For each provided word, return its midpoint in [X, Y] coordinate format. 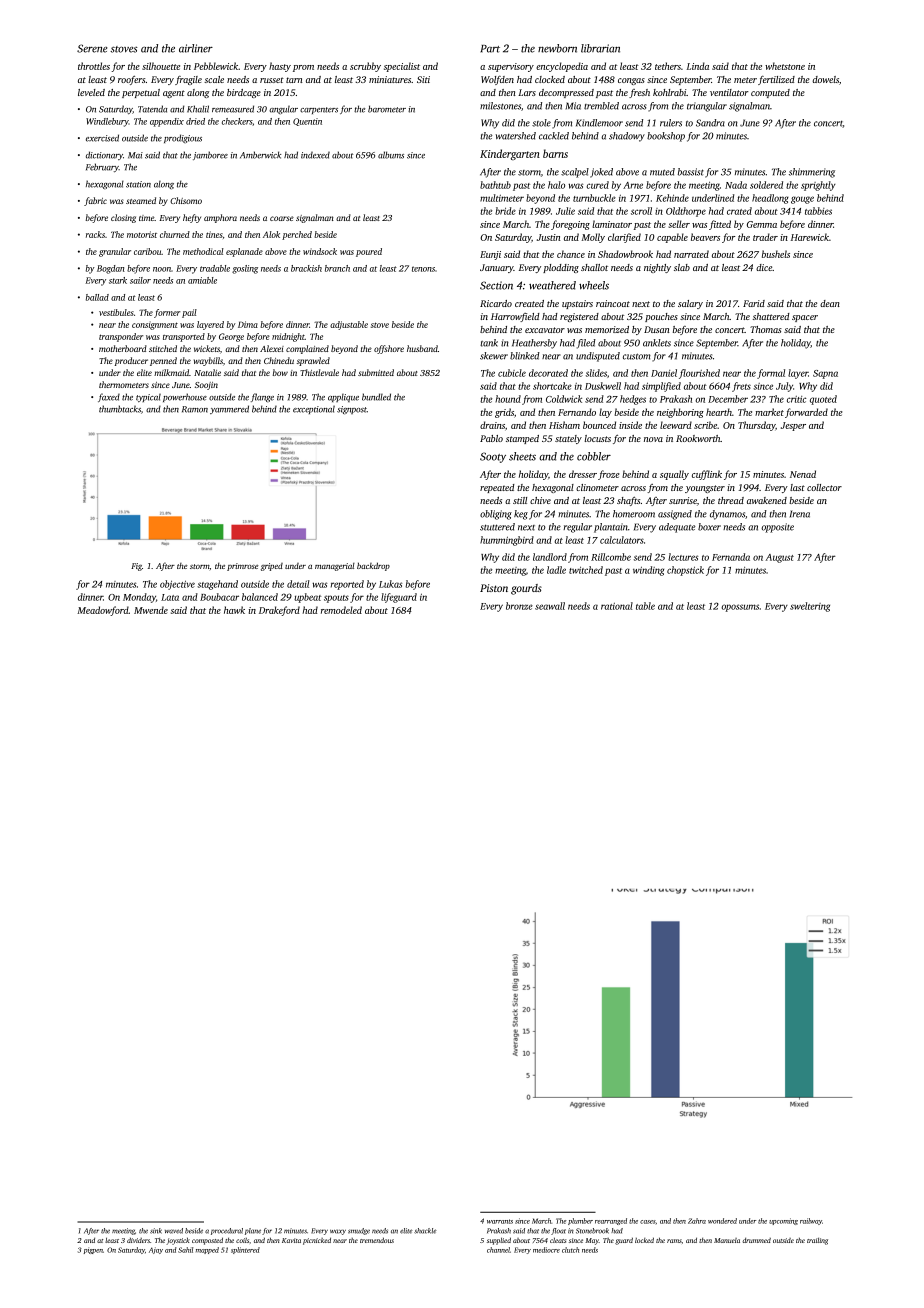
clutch [570, 1250]
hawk [234, 610]
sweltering [810, 607]
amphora [220, 218]
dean [830, 303]
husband [422, 348]
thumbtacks [120, 409]
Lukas [390, 584]
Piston [494, 588]
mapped [207, 1250]
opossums [740, 608]
